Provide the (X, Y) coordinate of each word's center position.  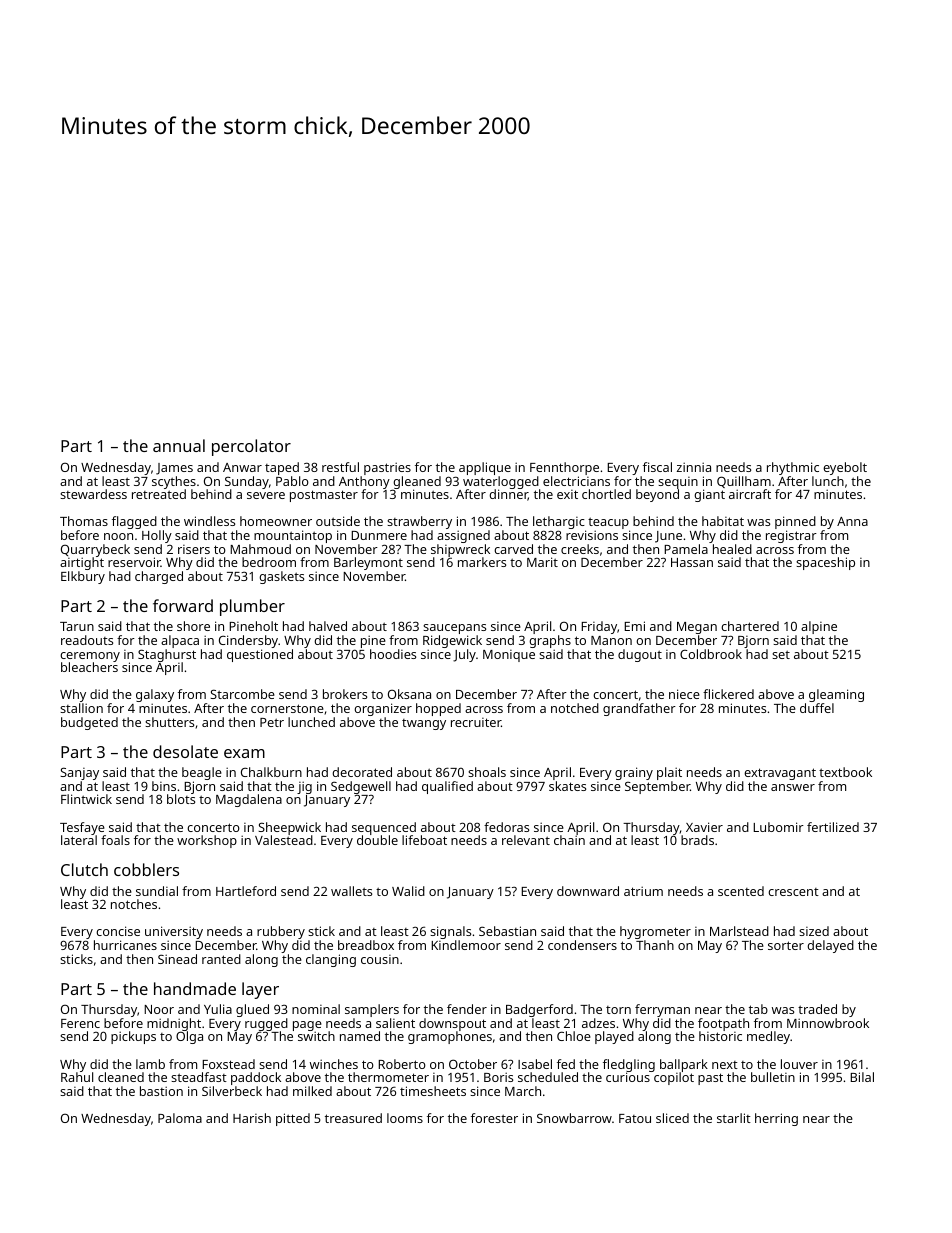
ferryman (662, 1010)
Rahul (77, 1077)
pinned (795, 523)
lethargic (559, 523)
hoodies (393, 654)
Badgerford (539, 1010)
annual (179, 445)
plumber (252, 607)
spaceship (825, 563)
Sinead (177, 959)
